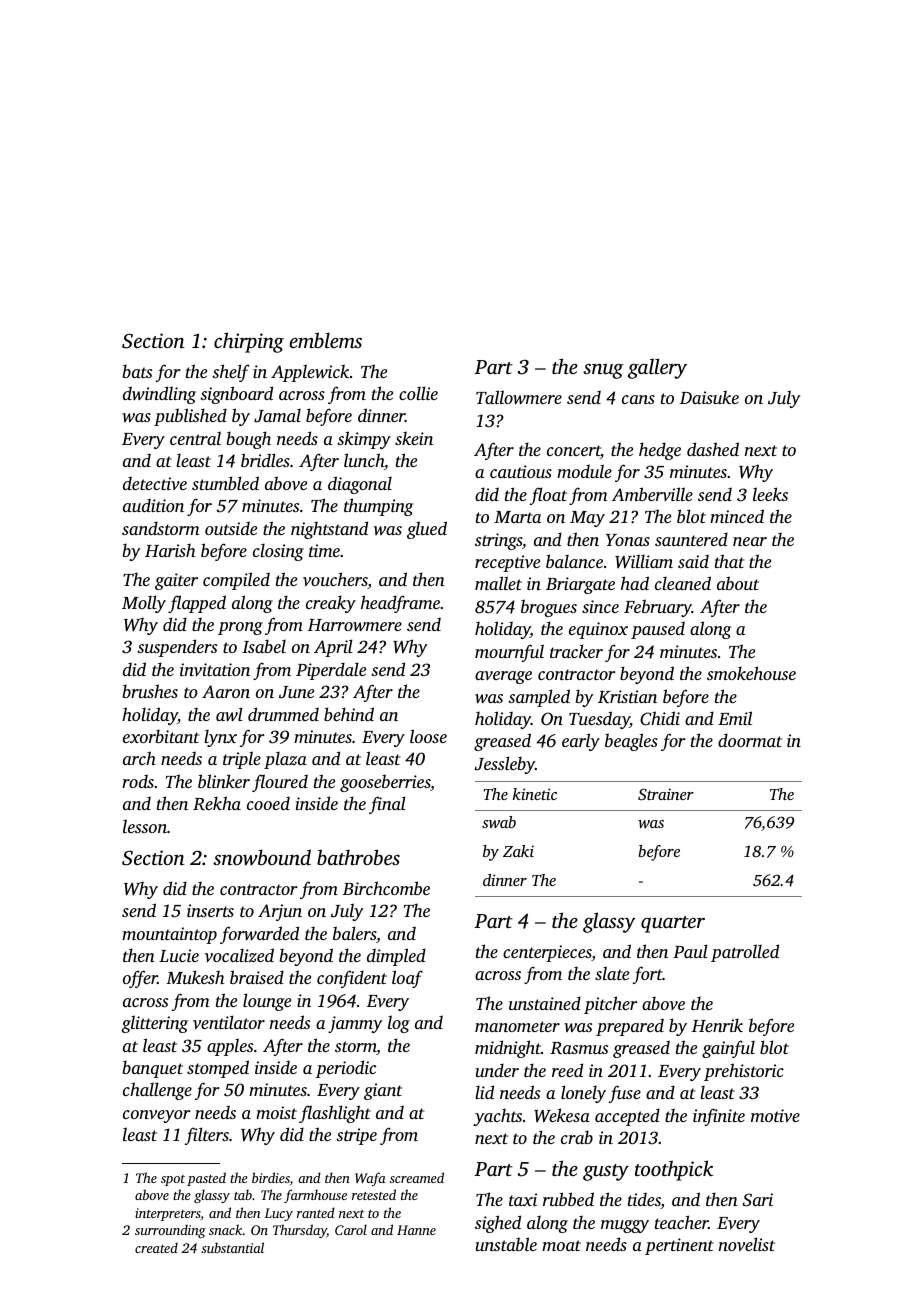  What do you see at coordinates (351, 1229) in the screenshot?
I see `Carol` at bounding box center [351, 1229].
